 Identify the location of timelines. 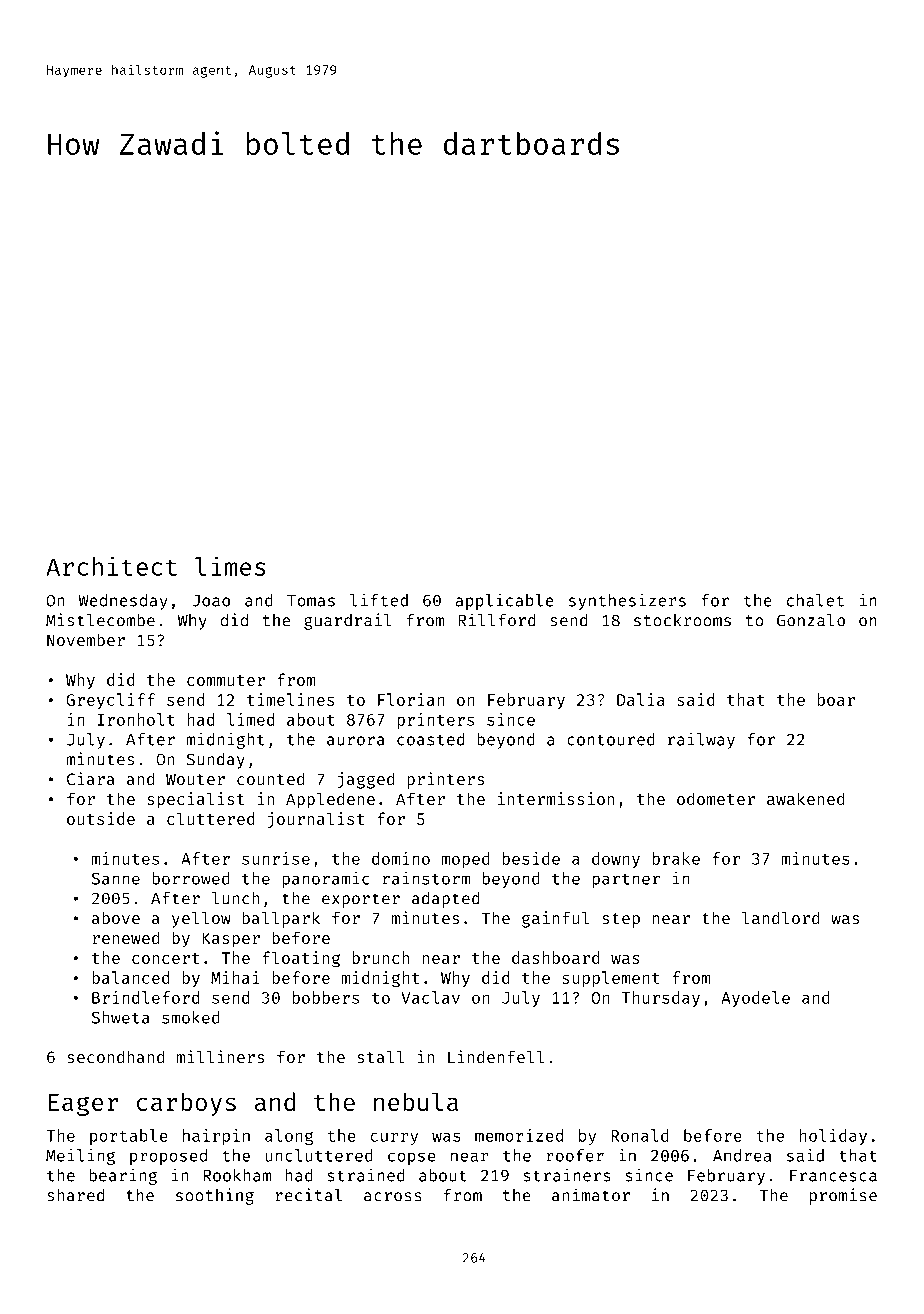
(290, 699).
